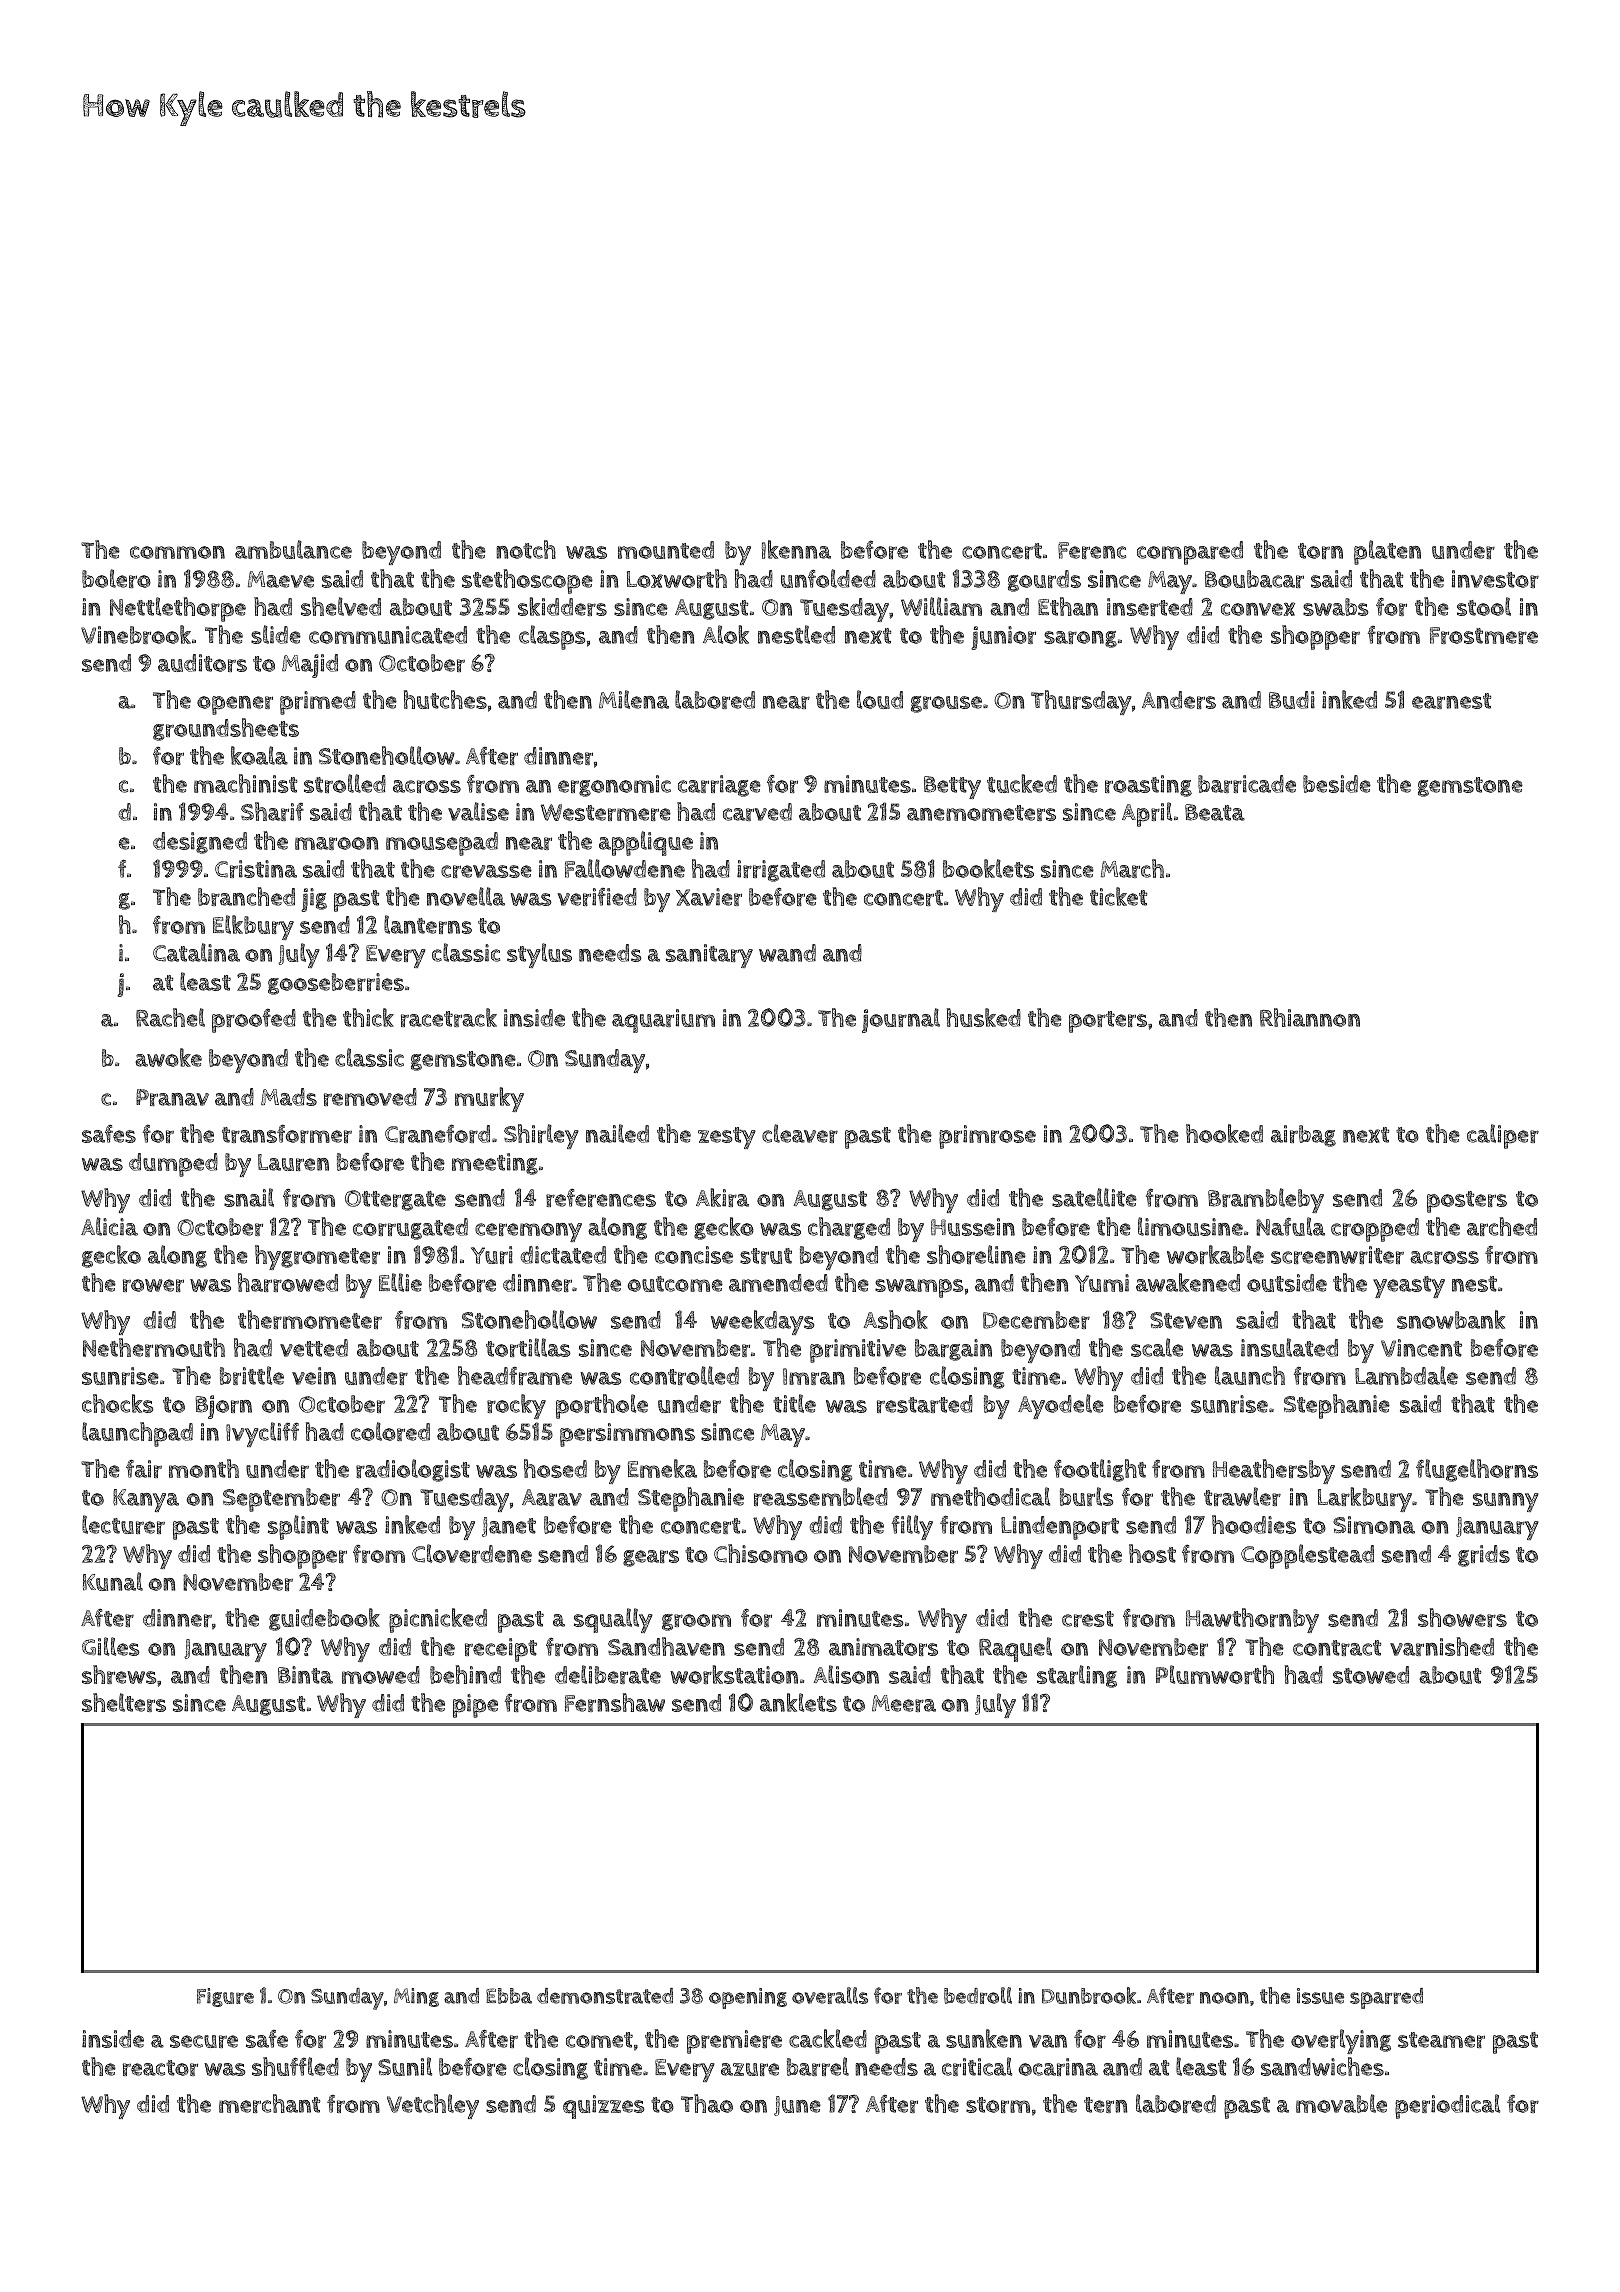 This page has height=2292, width=1620. I want to click on contract, so click(1337, 1648).
